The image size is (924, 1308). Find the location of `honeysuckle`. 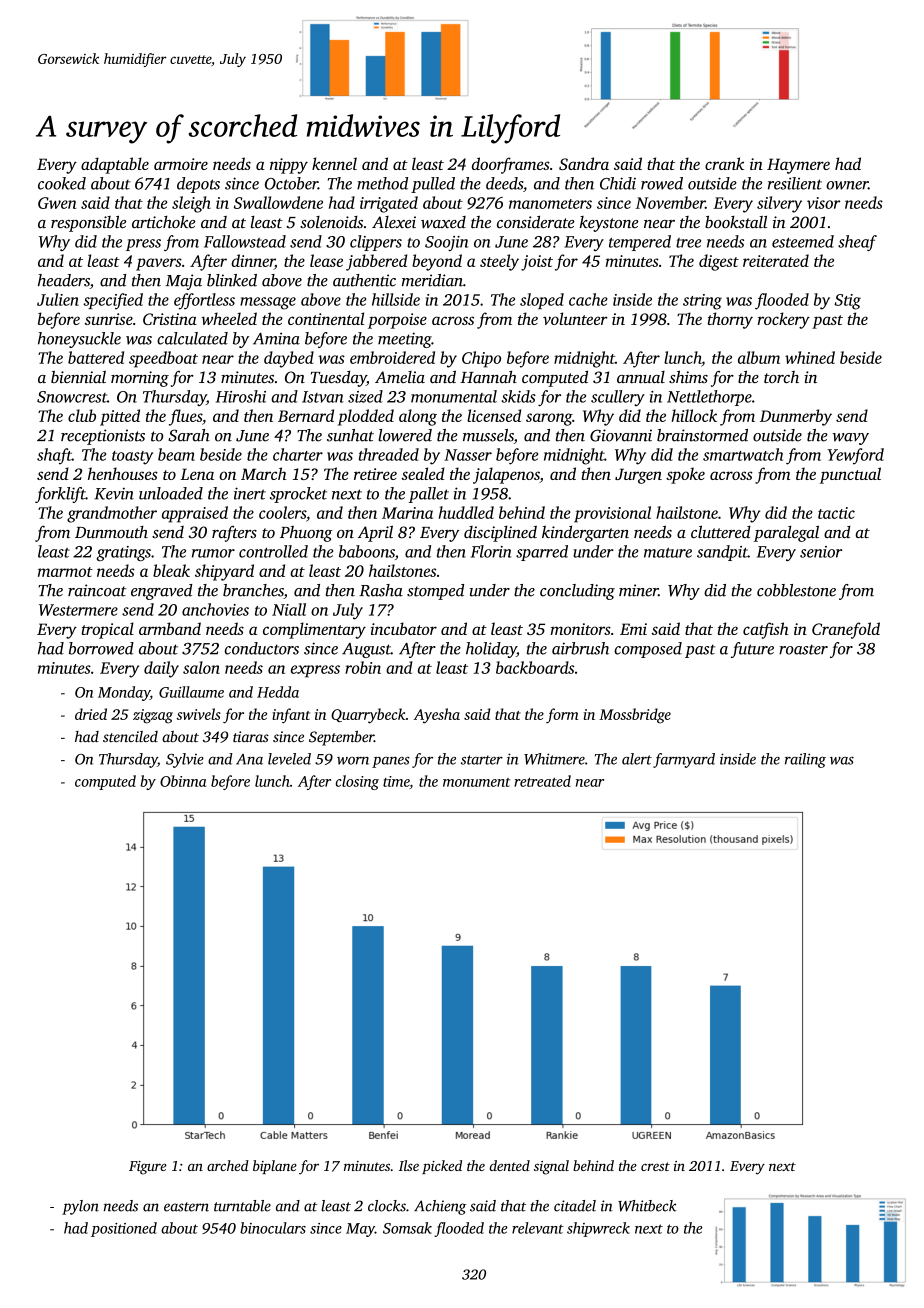

honeysuckle is located at coordinates (79, 340).
